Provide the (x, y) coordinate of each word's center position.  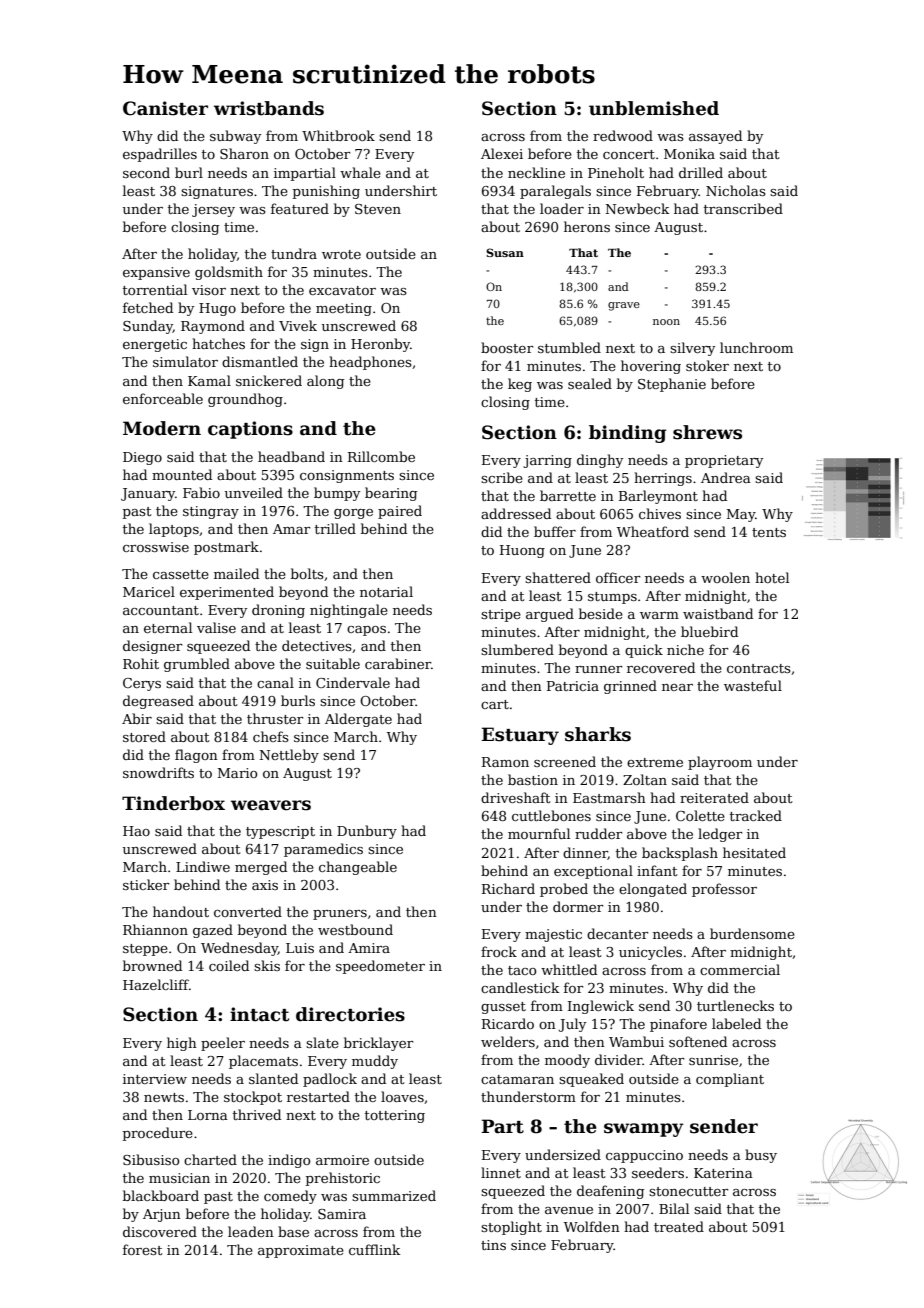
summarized (394, 1195)
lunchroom (756, 347)
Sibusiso (151, 1159)
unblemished (654, 108)
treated (679, 1226)
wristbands (269, 108)
